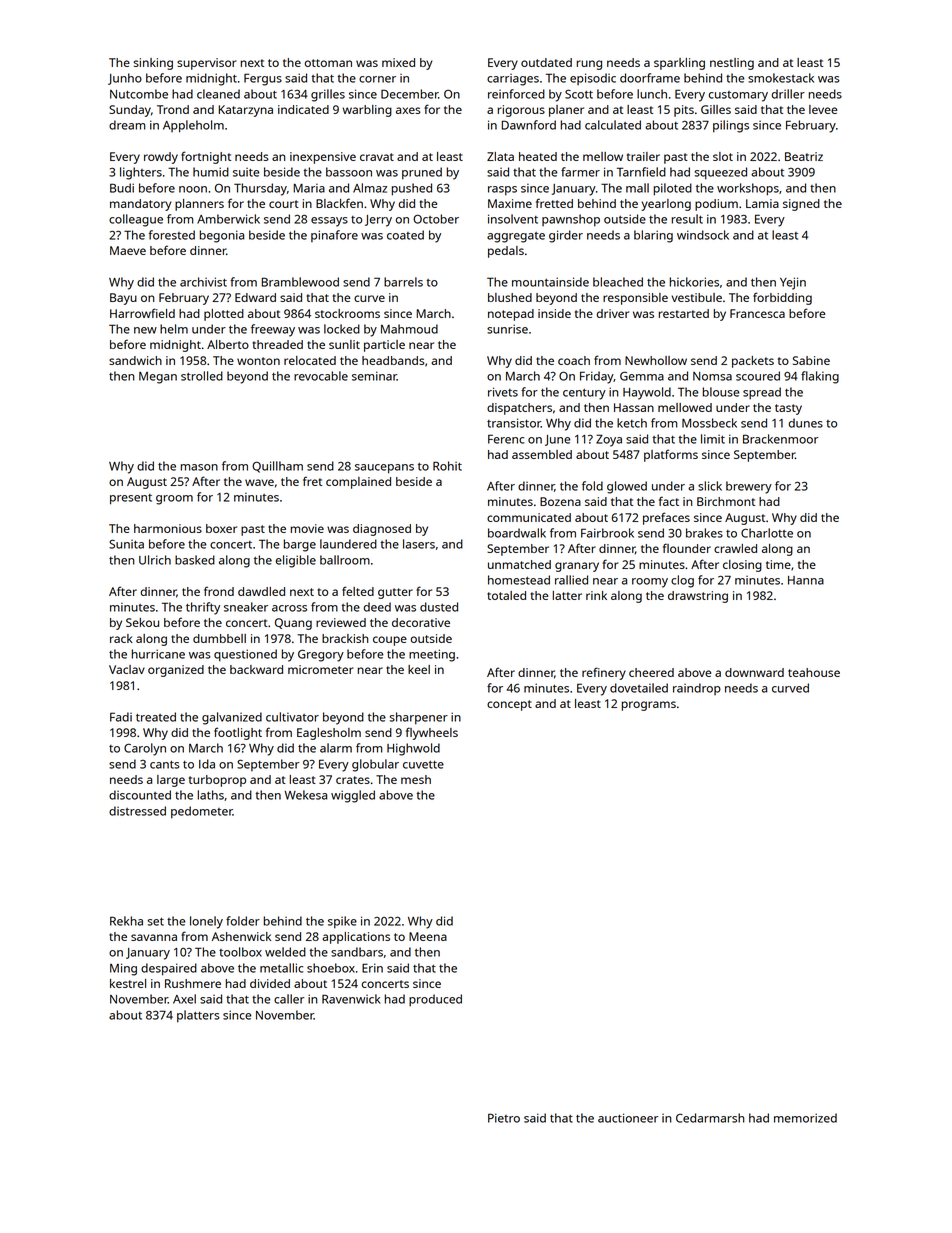  Describe the element at coordinates (321, 669) in the document. I see `micrometer` at that location.
